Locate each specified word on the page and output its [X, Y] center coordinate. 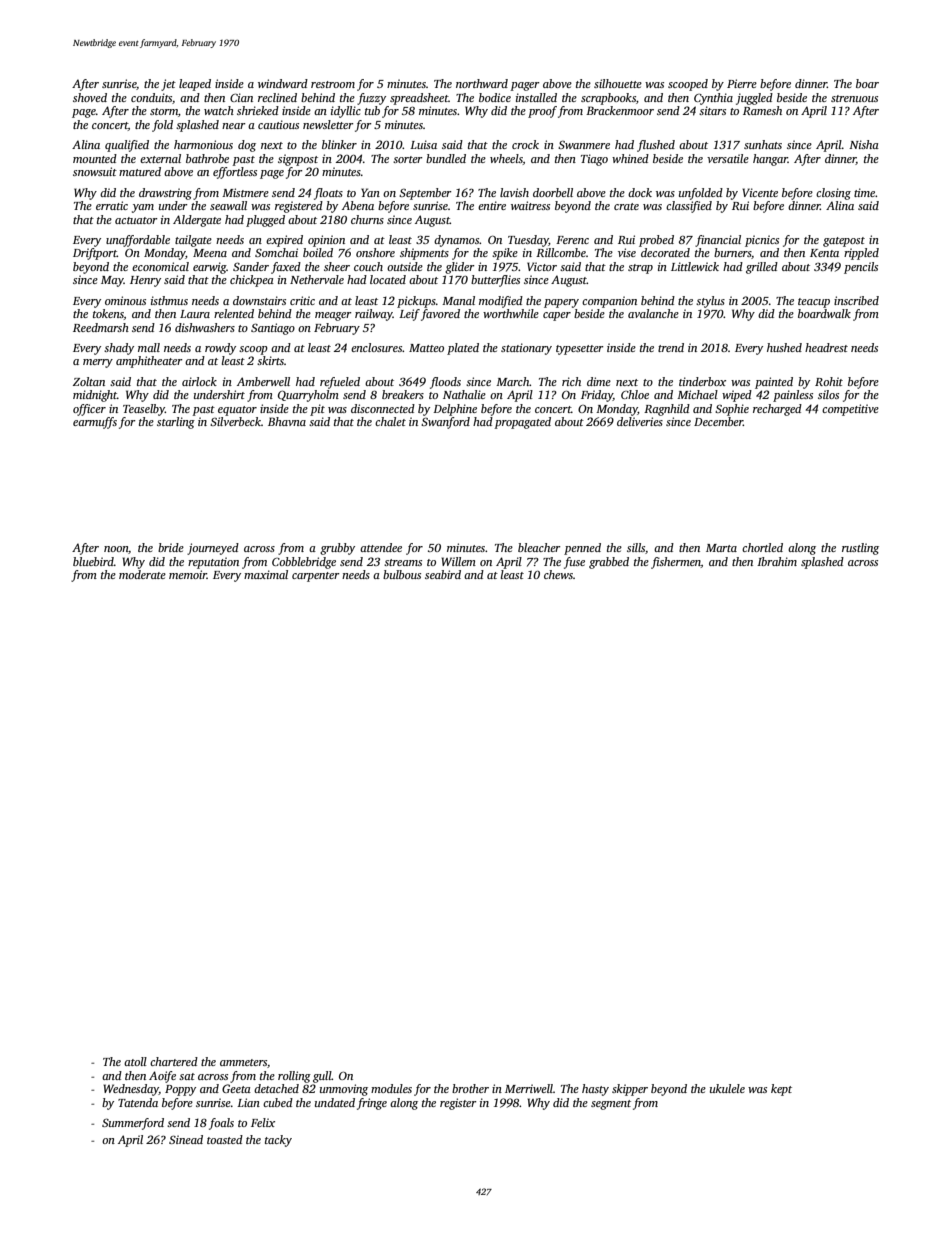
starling [176, 423]
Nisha [864, 144]
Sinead [186, 1139]
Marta [721, 548]
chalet [390, 421]
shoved [90, 97]
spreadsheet [419, 99]
